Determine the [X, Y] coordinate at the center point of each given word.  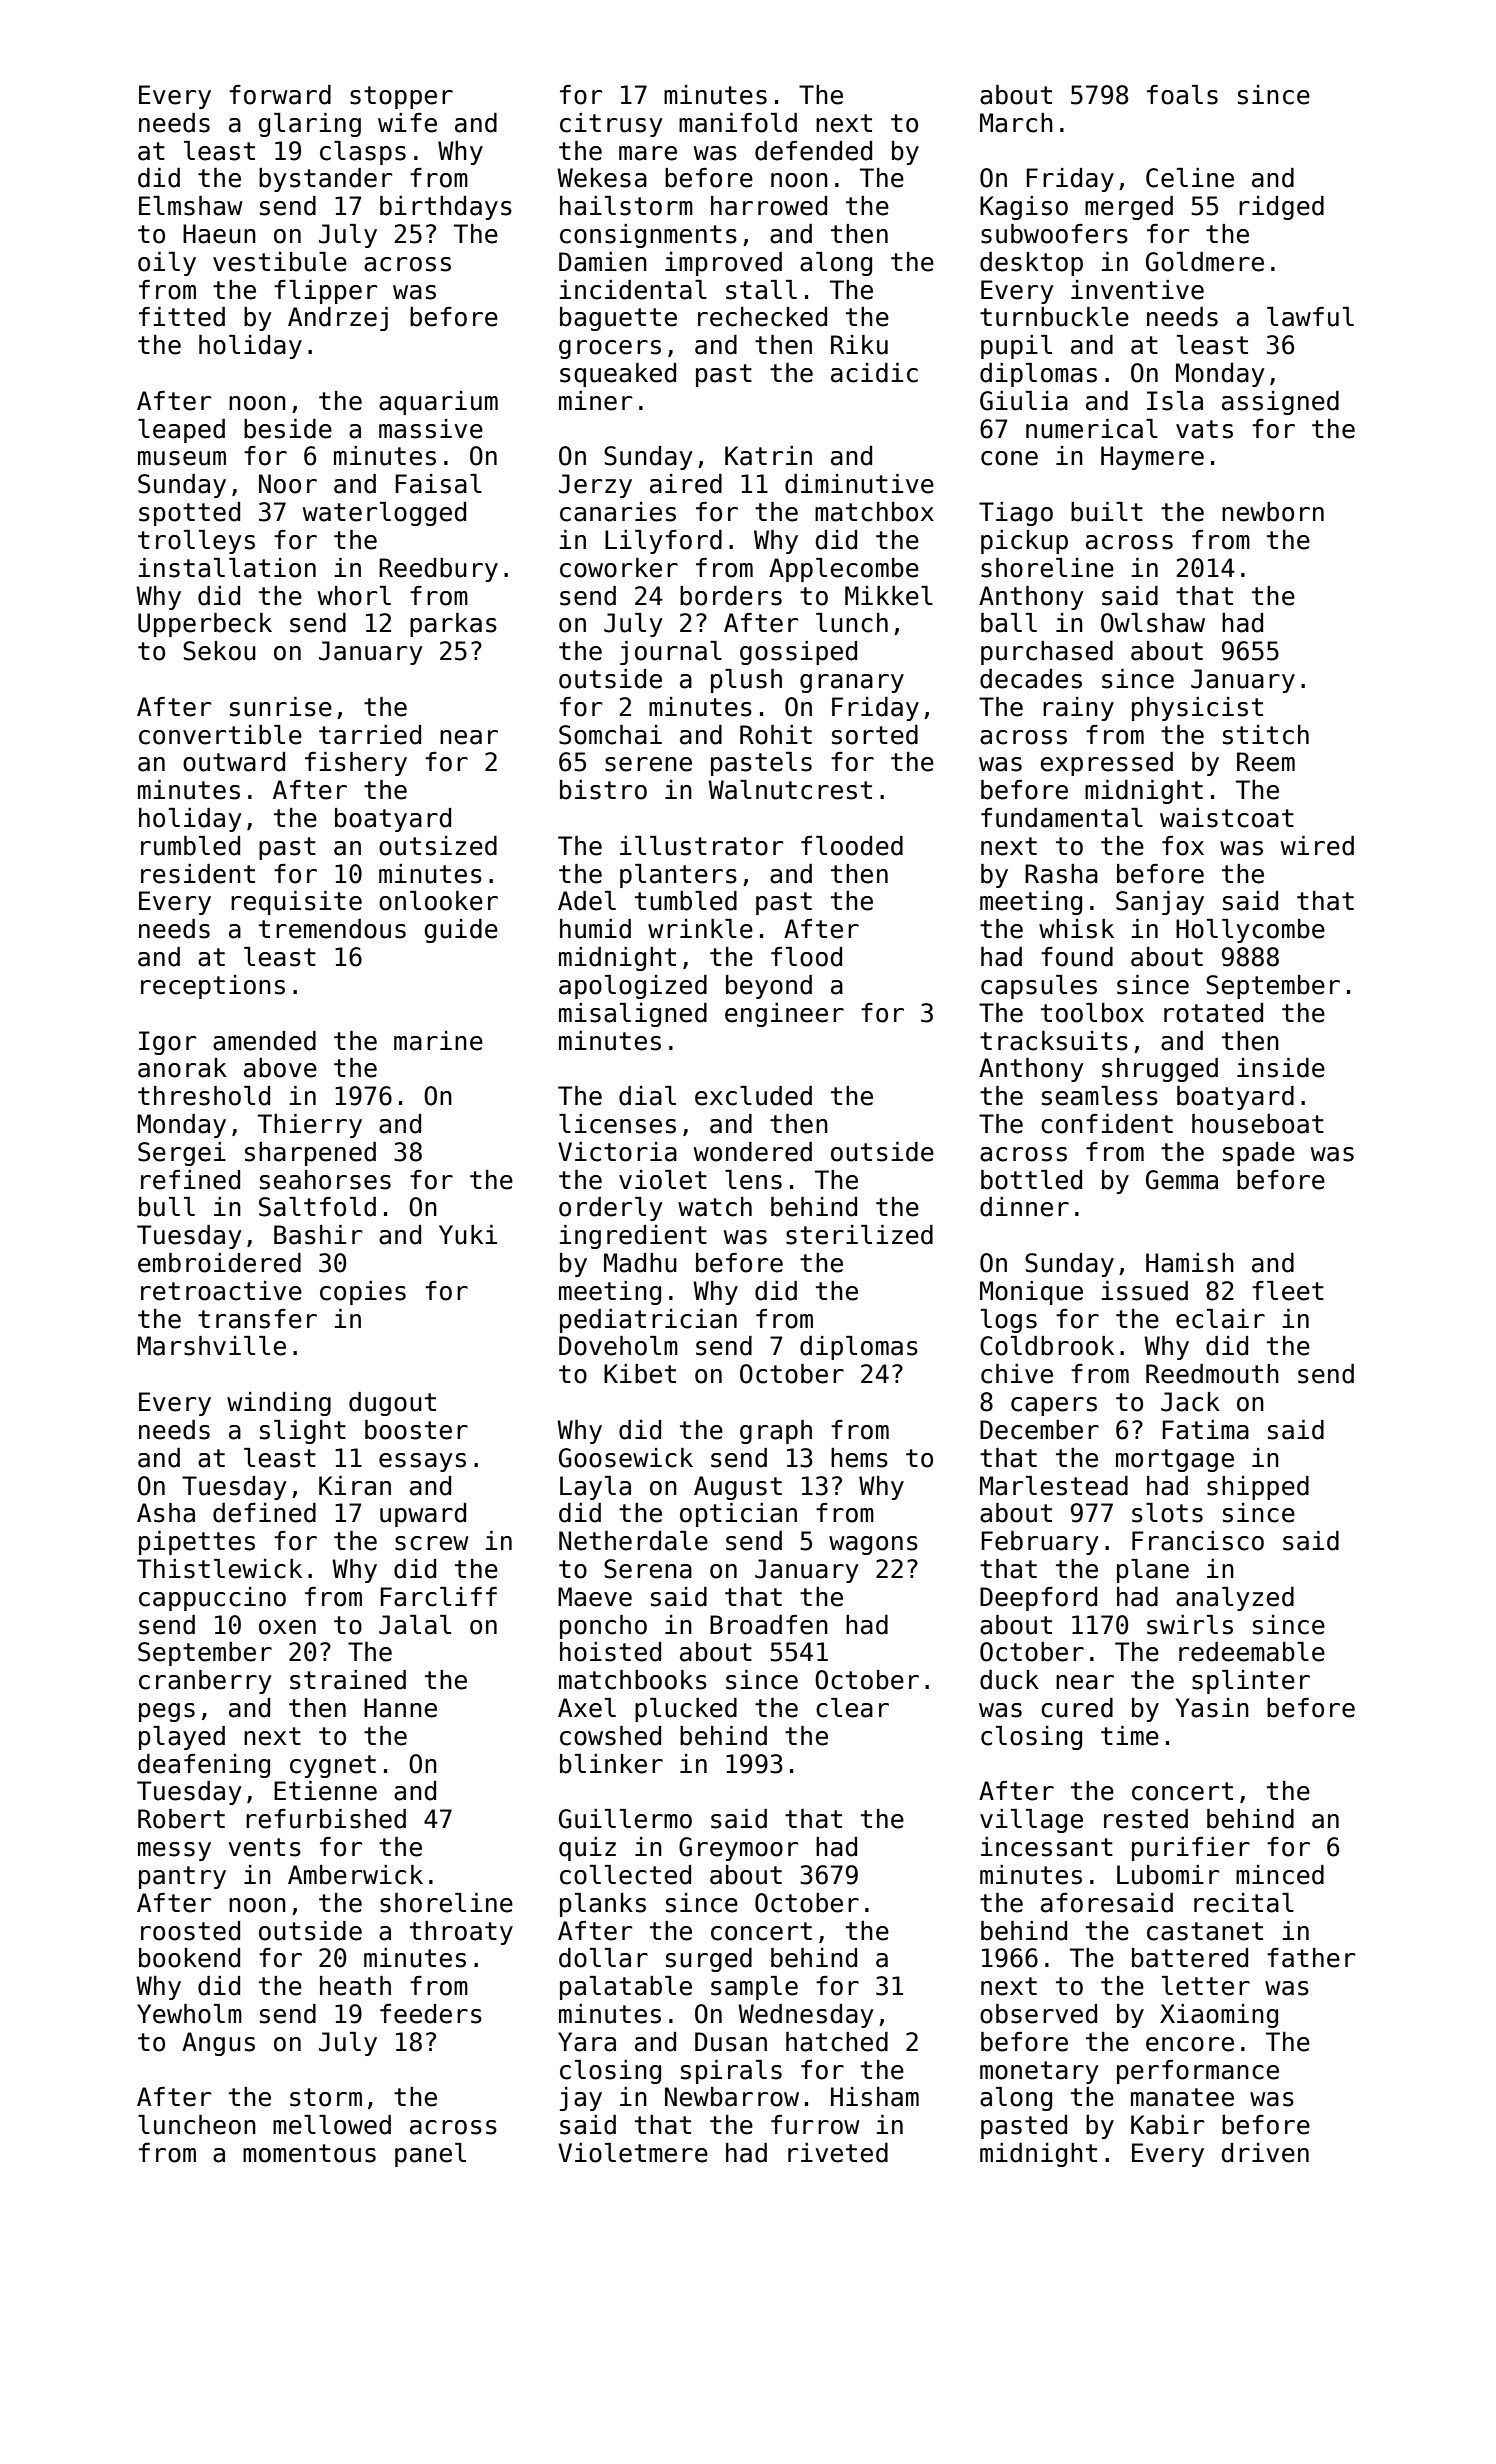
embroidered [219, 1263]
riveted [838, 2153]
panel [430, 2155]
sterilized [859, 1235]
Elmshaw [191, 206]
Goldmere [1205, 262]
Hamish [1190, 1263]
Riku [859, 345]
